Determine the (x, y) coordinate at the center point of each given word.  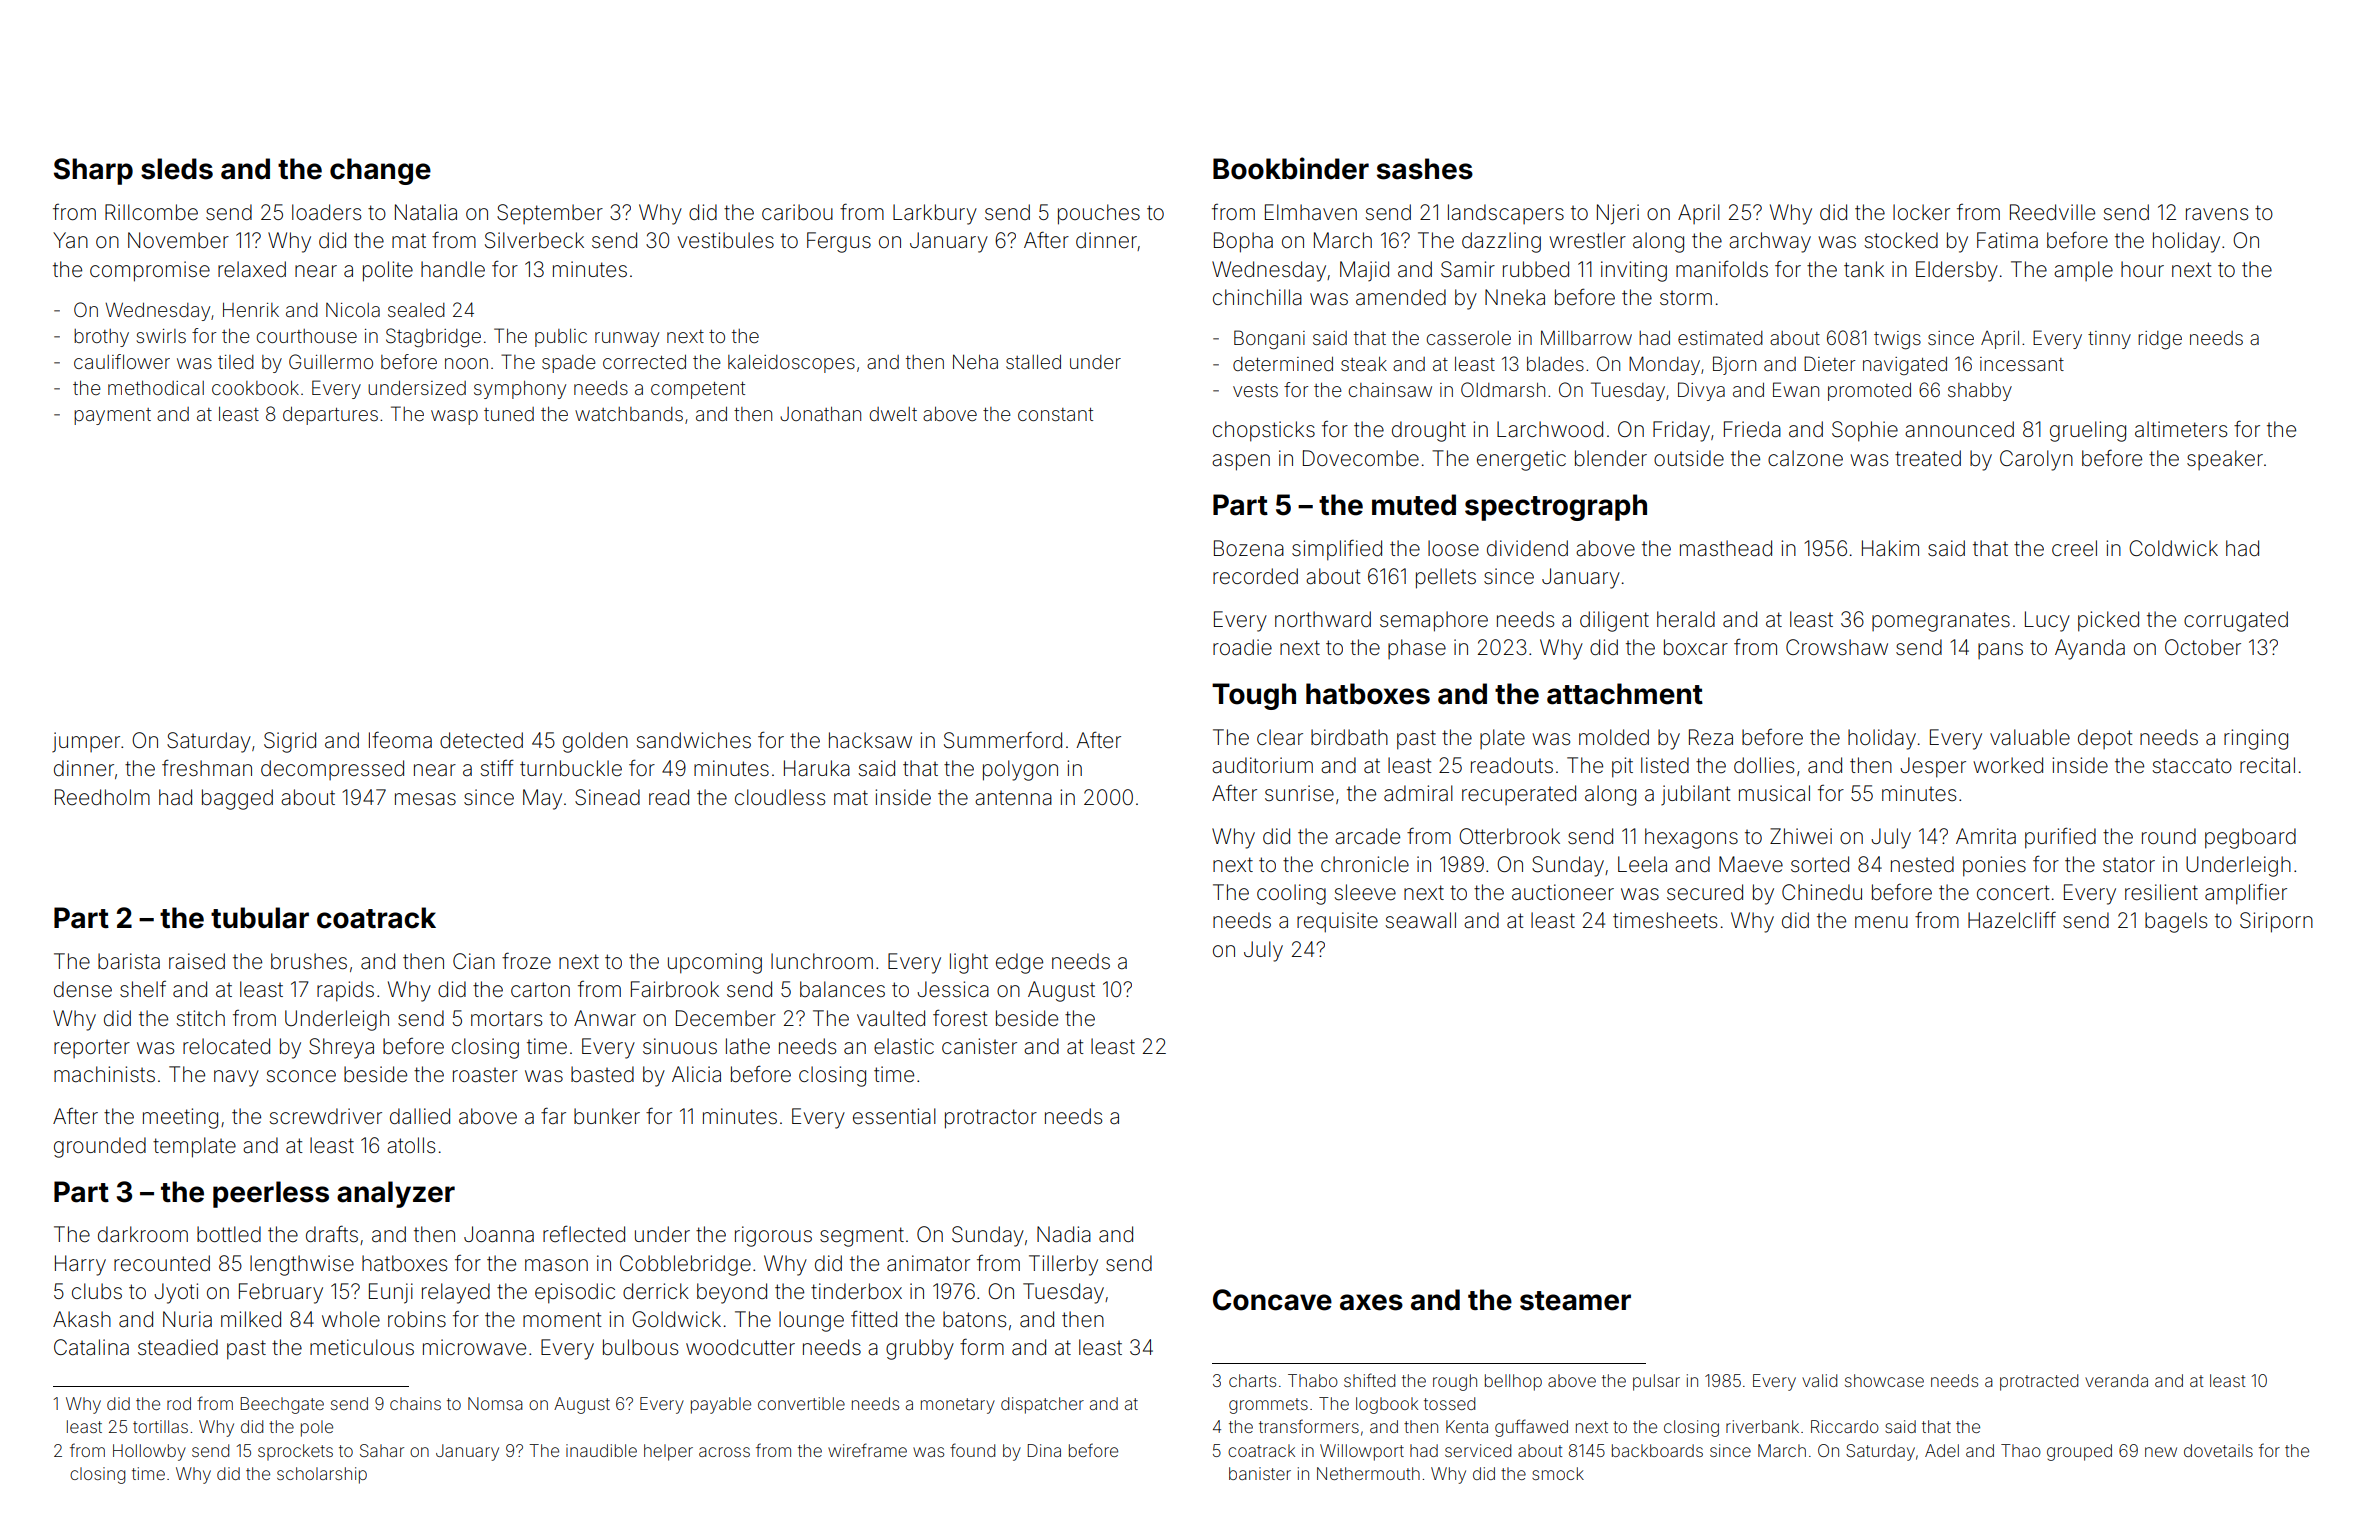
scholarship (322, 1475)
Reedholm (102, 797)
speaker (2225, 460)
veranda (2116, 1380)
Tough (1254, 696)
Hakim (1890, 548)
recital (2267, 765)
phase (1417, 649)
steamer (1575, 1301)
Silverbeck (534, 240)
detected (481, 740)
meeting (180, 1118)
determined (1283, 364)
